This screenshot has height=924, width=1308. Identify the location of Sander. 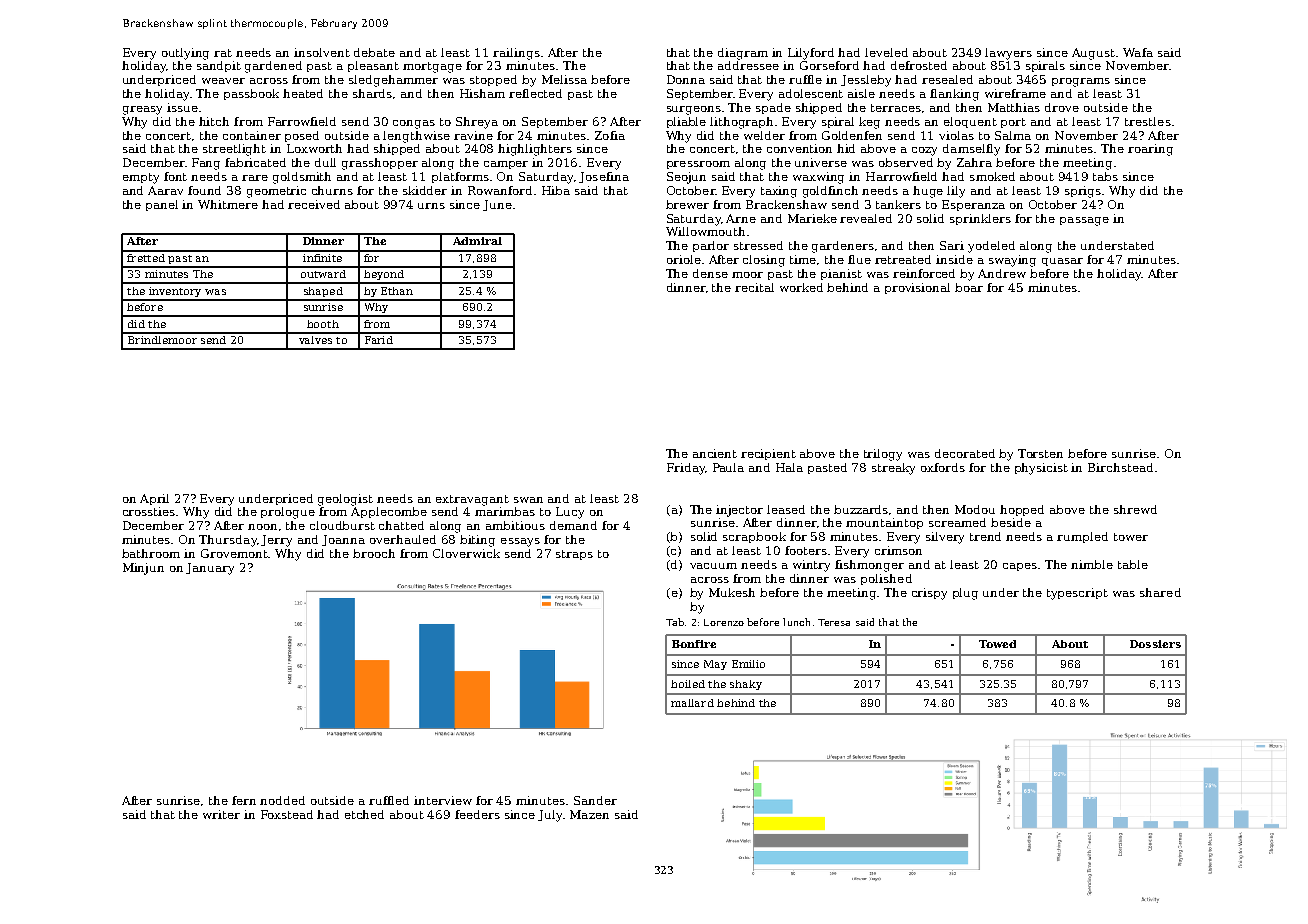
(595, 800).
